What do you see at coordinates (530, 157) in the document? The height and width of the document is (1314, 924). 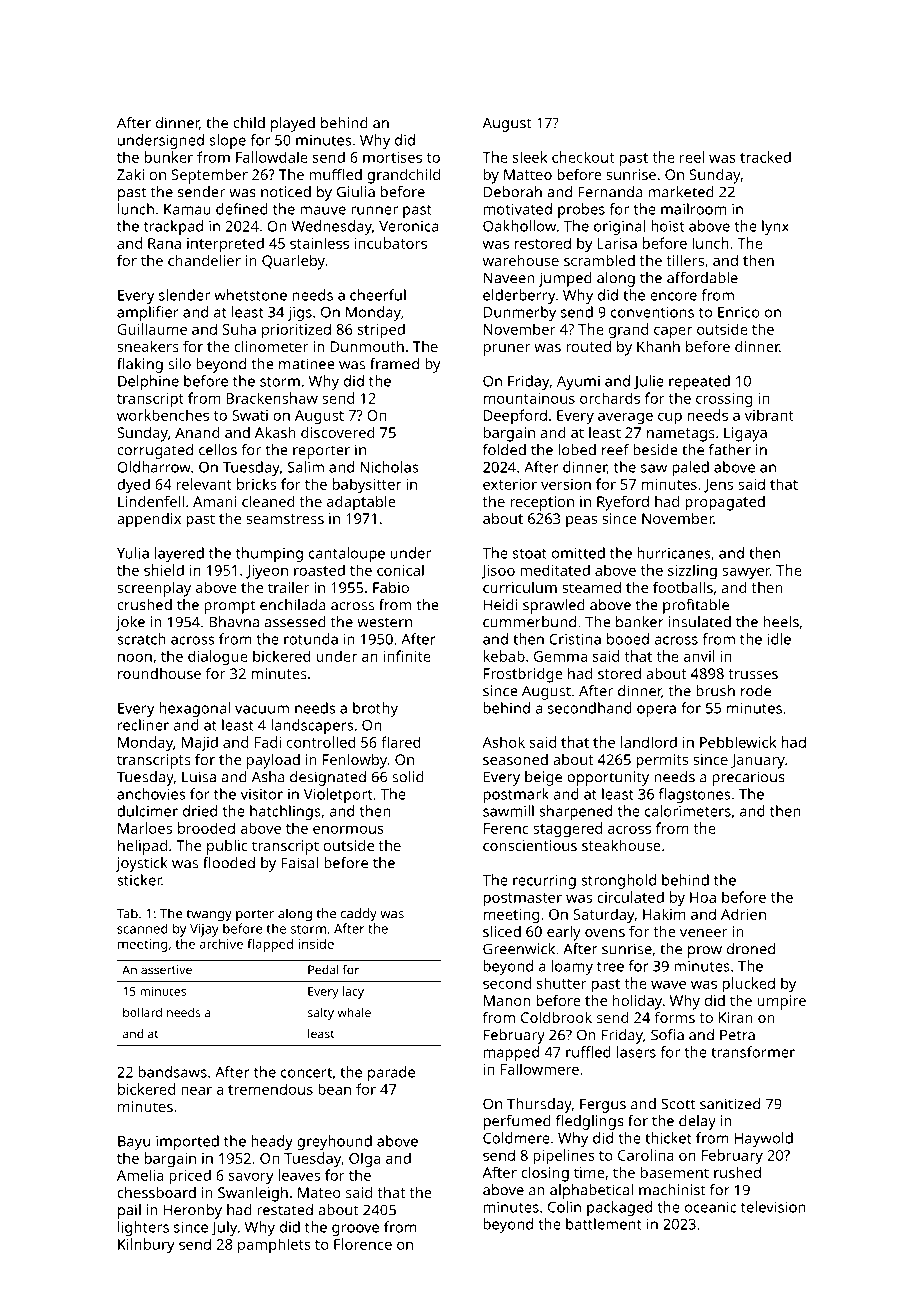 I see `sleek` at bounding box center [530, 157].
